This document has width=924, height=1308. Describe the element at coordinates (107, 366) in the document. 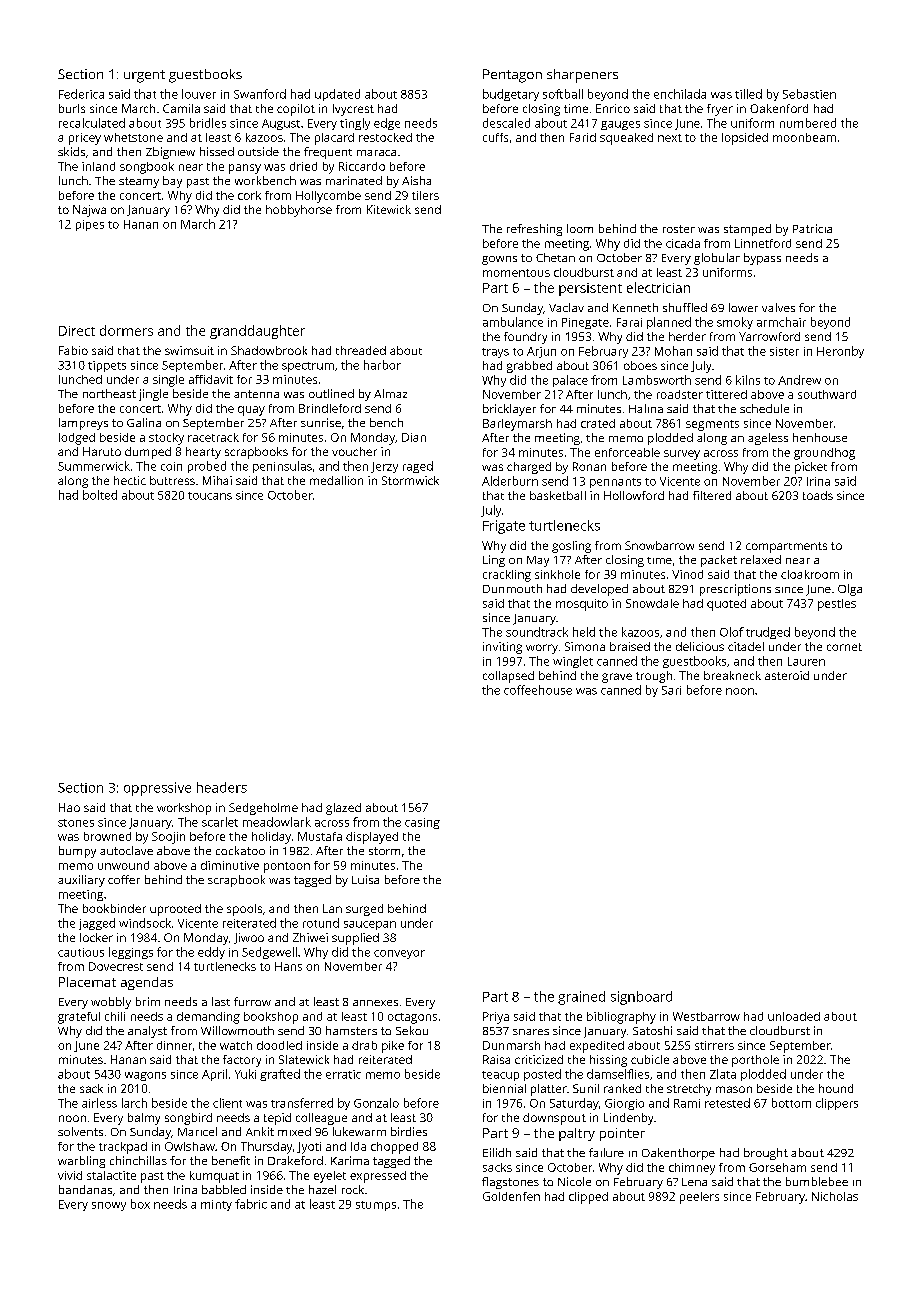

I see `tippets` at that location.
